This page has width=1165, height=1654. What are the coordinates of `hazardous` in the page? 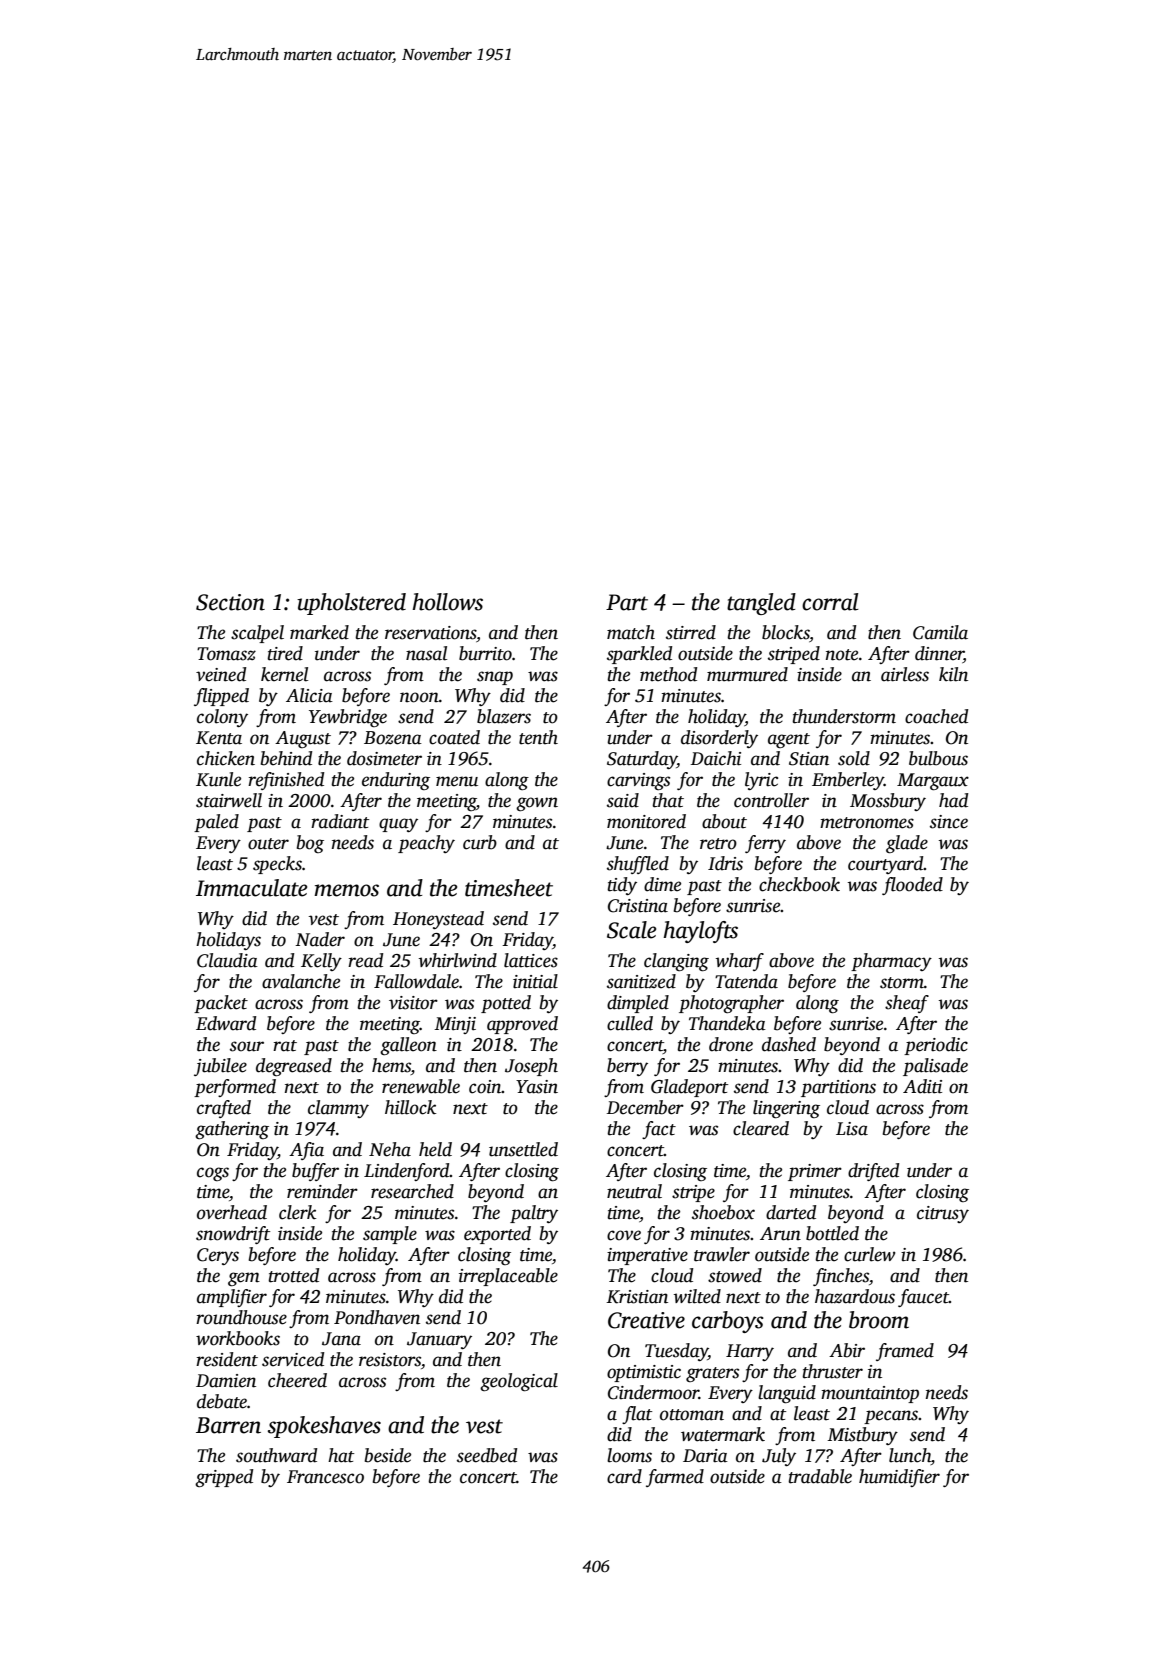 It's located at (855, 1296).
